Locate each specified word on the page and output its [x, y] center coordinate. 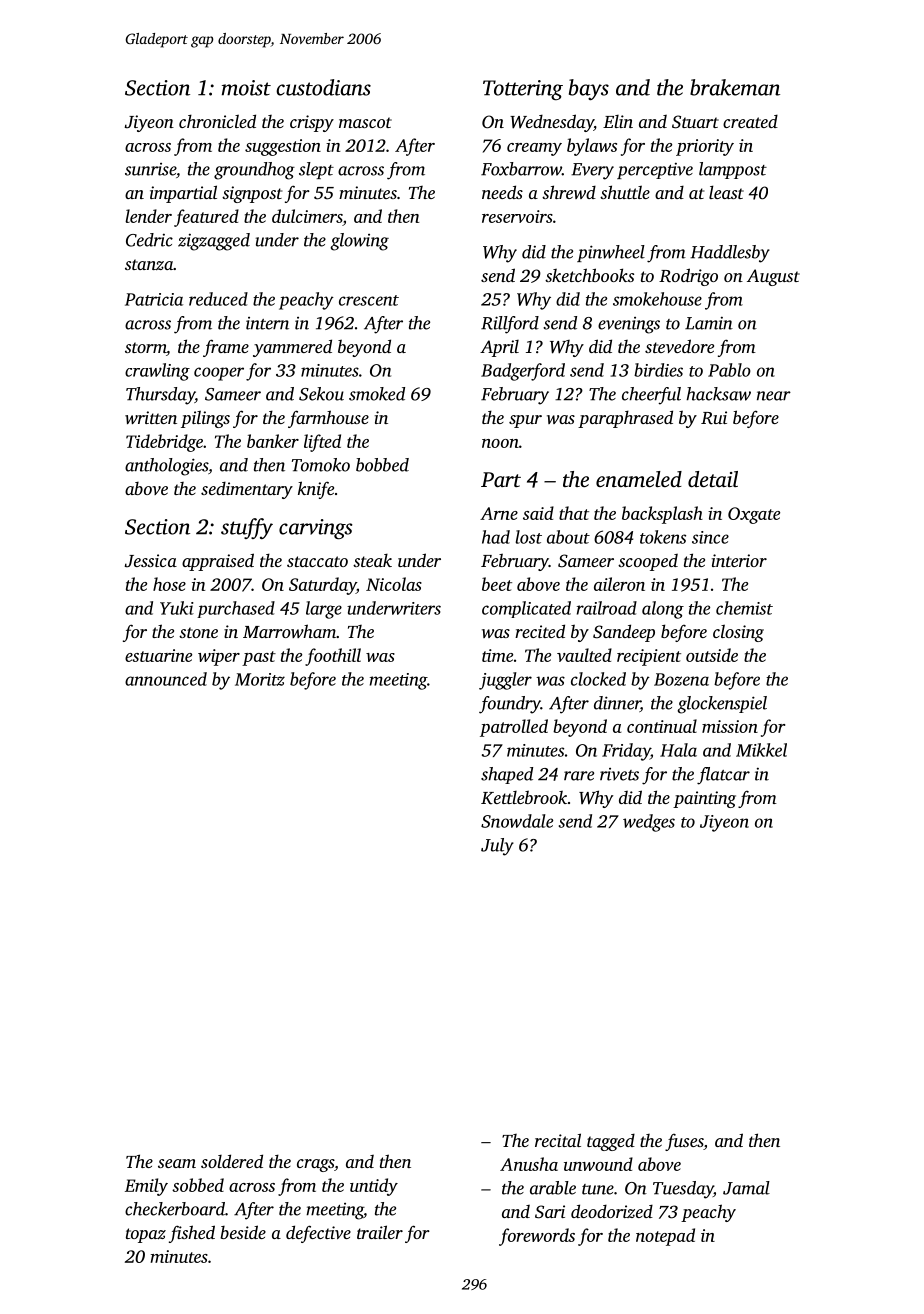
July [497, 847]
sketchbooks [589, 275]
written [151, 417]
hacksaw [718, 394]
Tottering [523, 90]
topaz [146, 1235]
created [750, 121]
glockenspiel [722, 705]
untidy [374, 1187]
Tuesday [683, 1190]
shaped [507, 775]
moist [246, 88]
